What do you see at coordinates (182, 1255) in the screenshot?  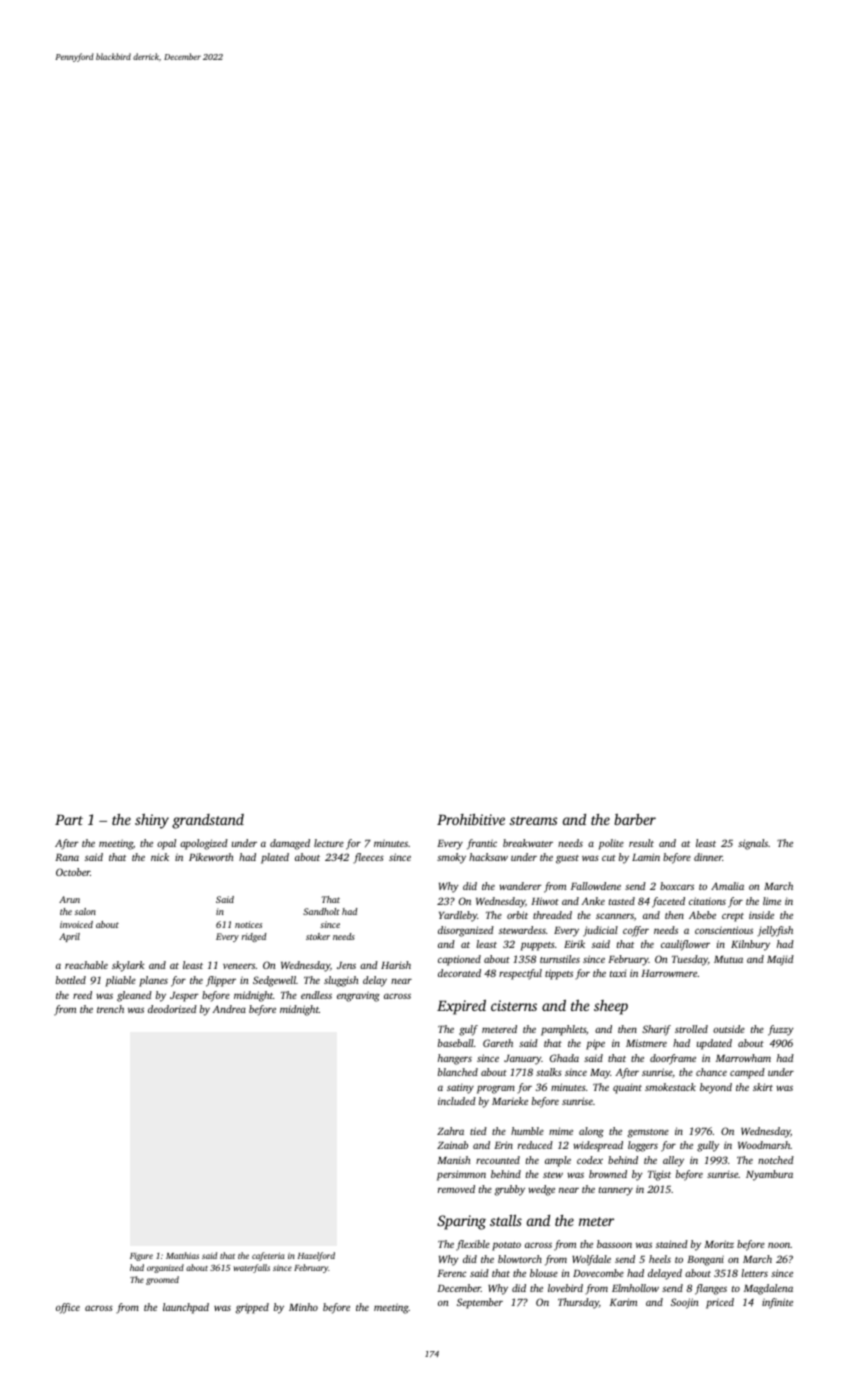 I see `Matthias` at bounding box center [182, 1255].
